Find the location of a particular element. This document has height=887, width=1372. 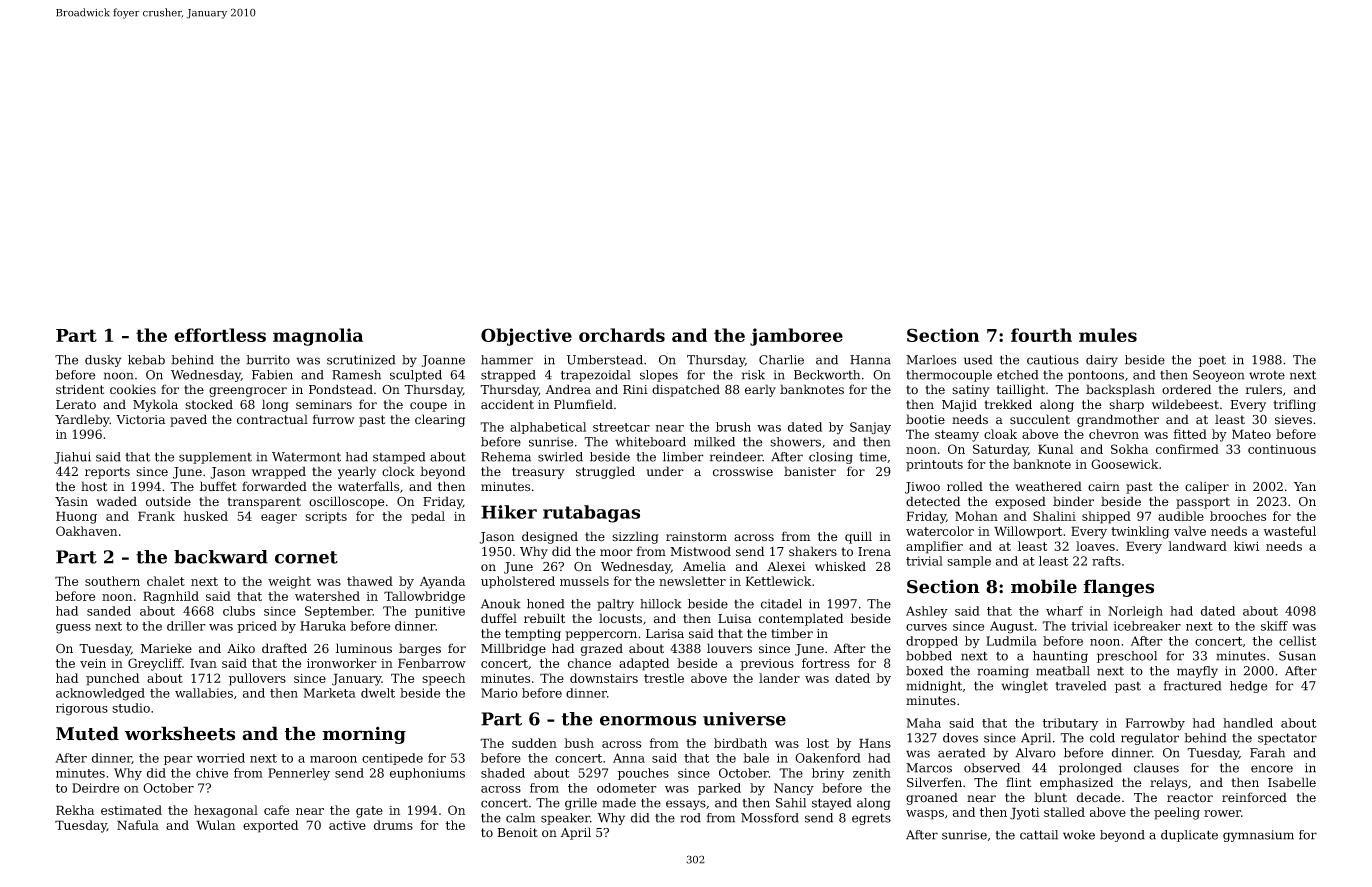

magnolia is located at coordinates (318, 337).
